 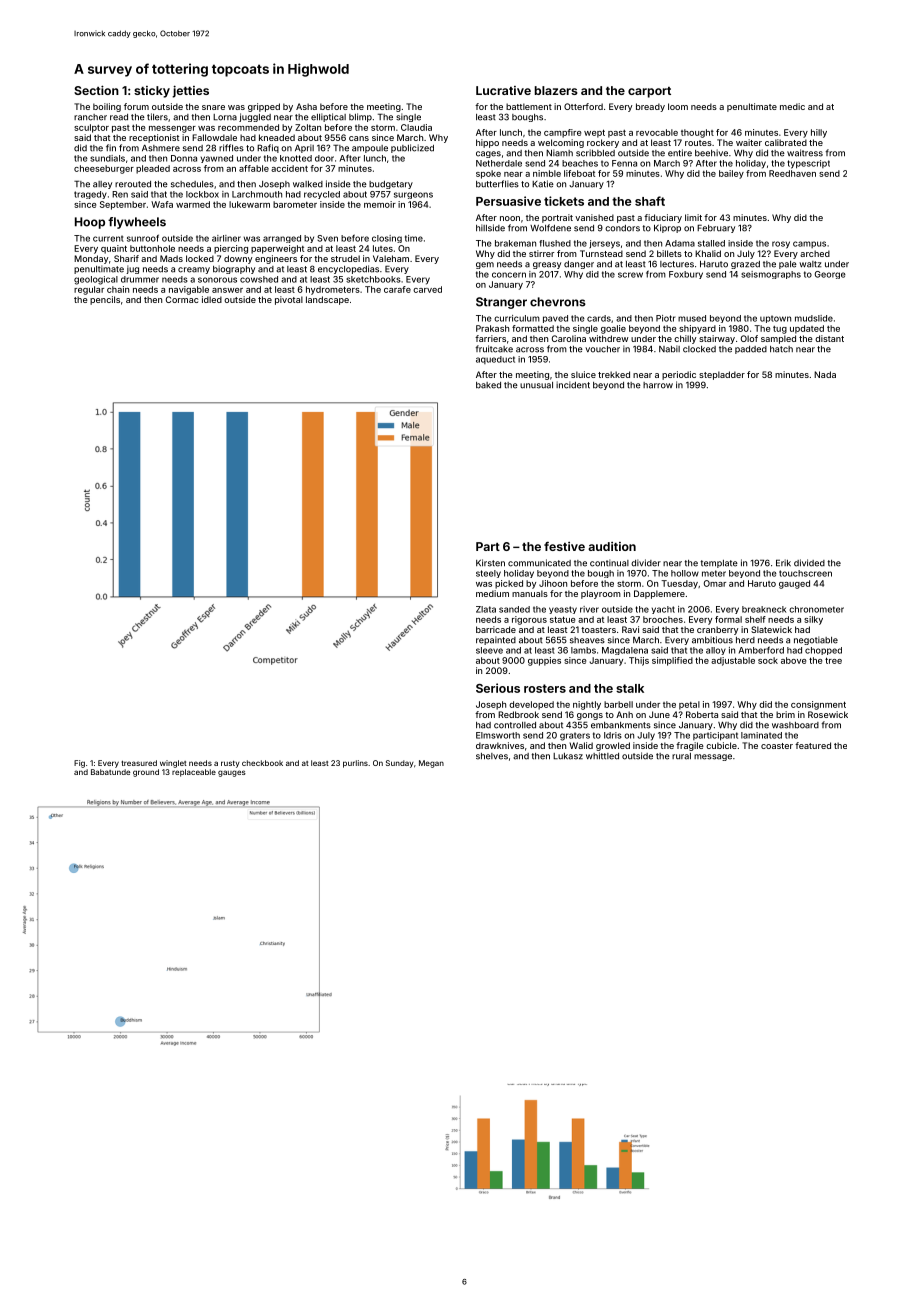 What do you see at coordinates (814, 318) in the screenshot?
I see `mudslide` at bounding box center [814, 318].
